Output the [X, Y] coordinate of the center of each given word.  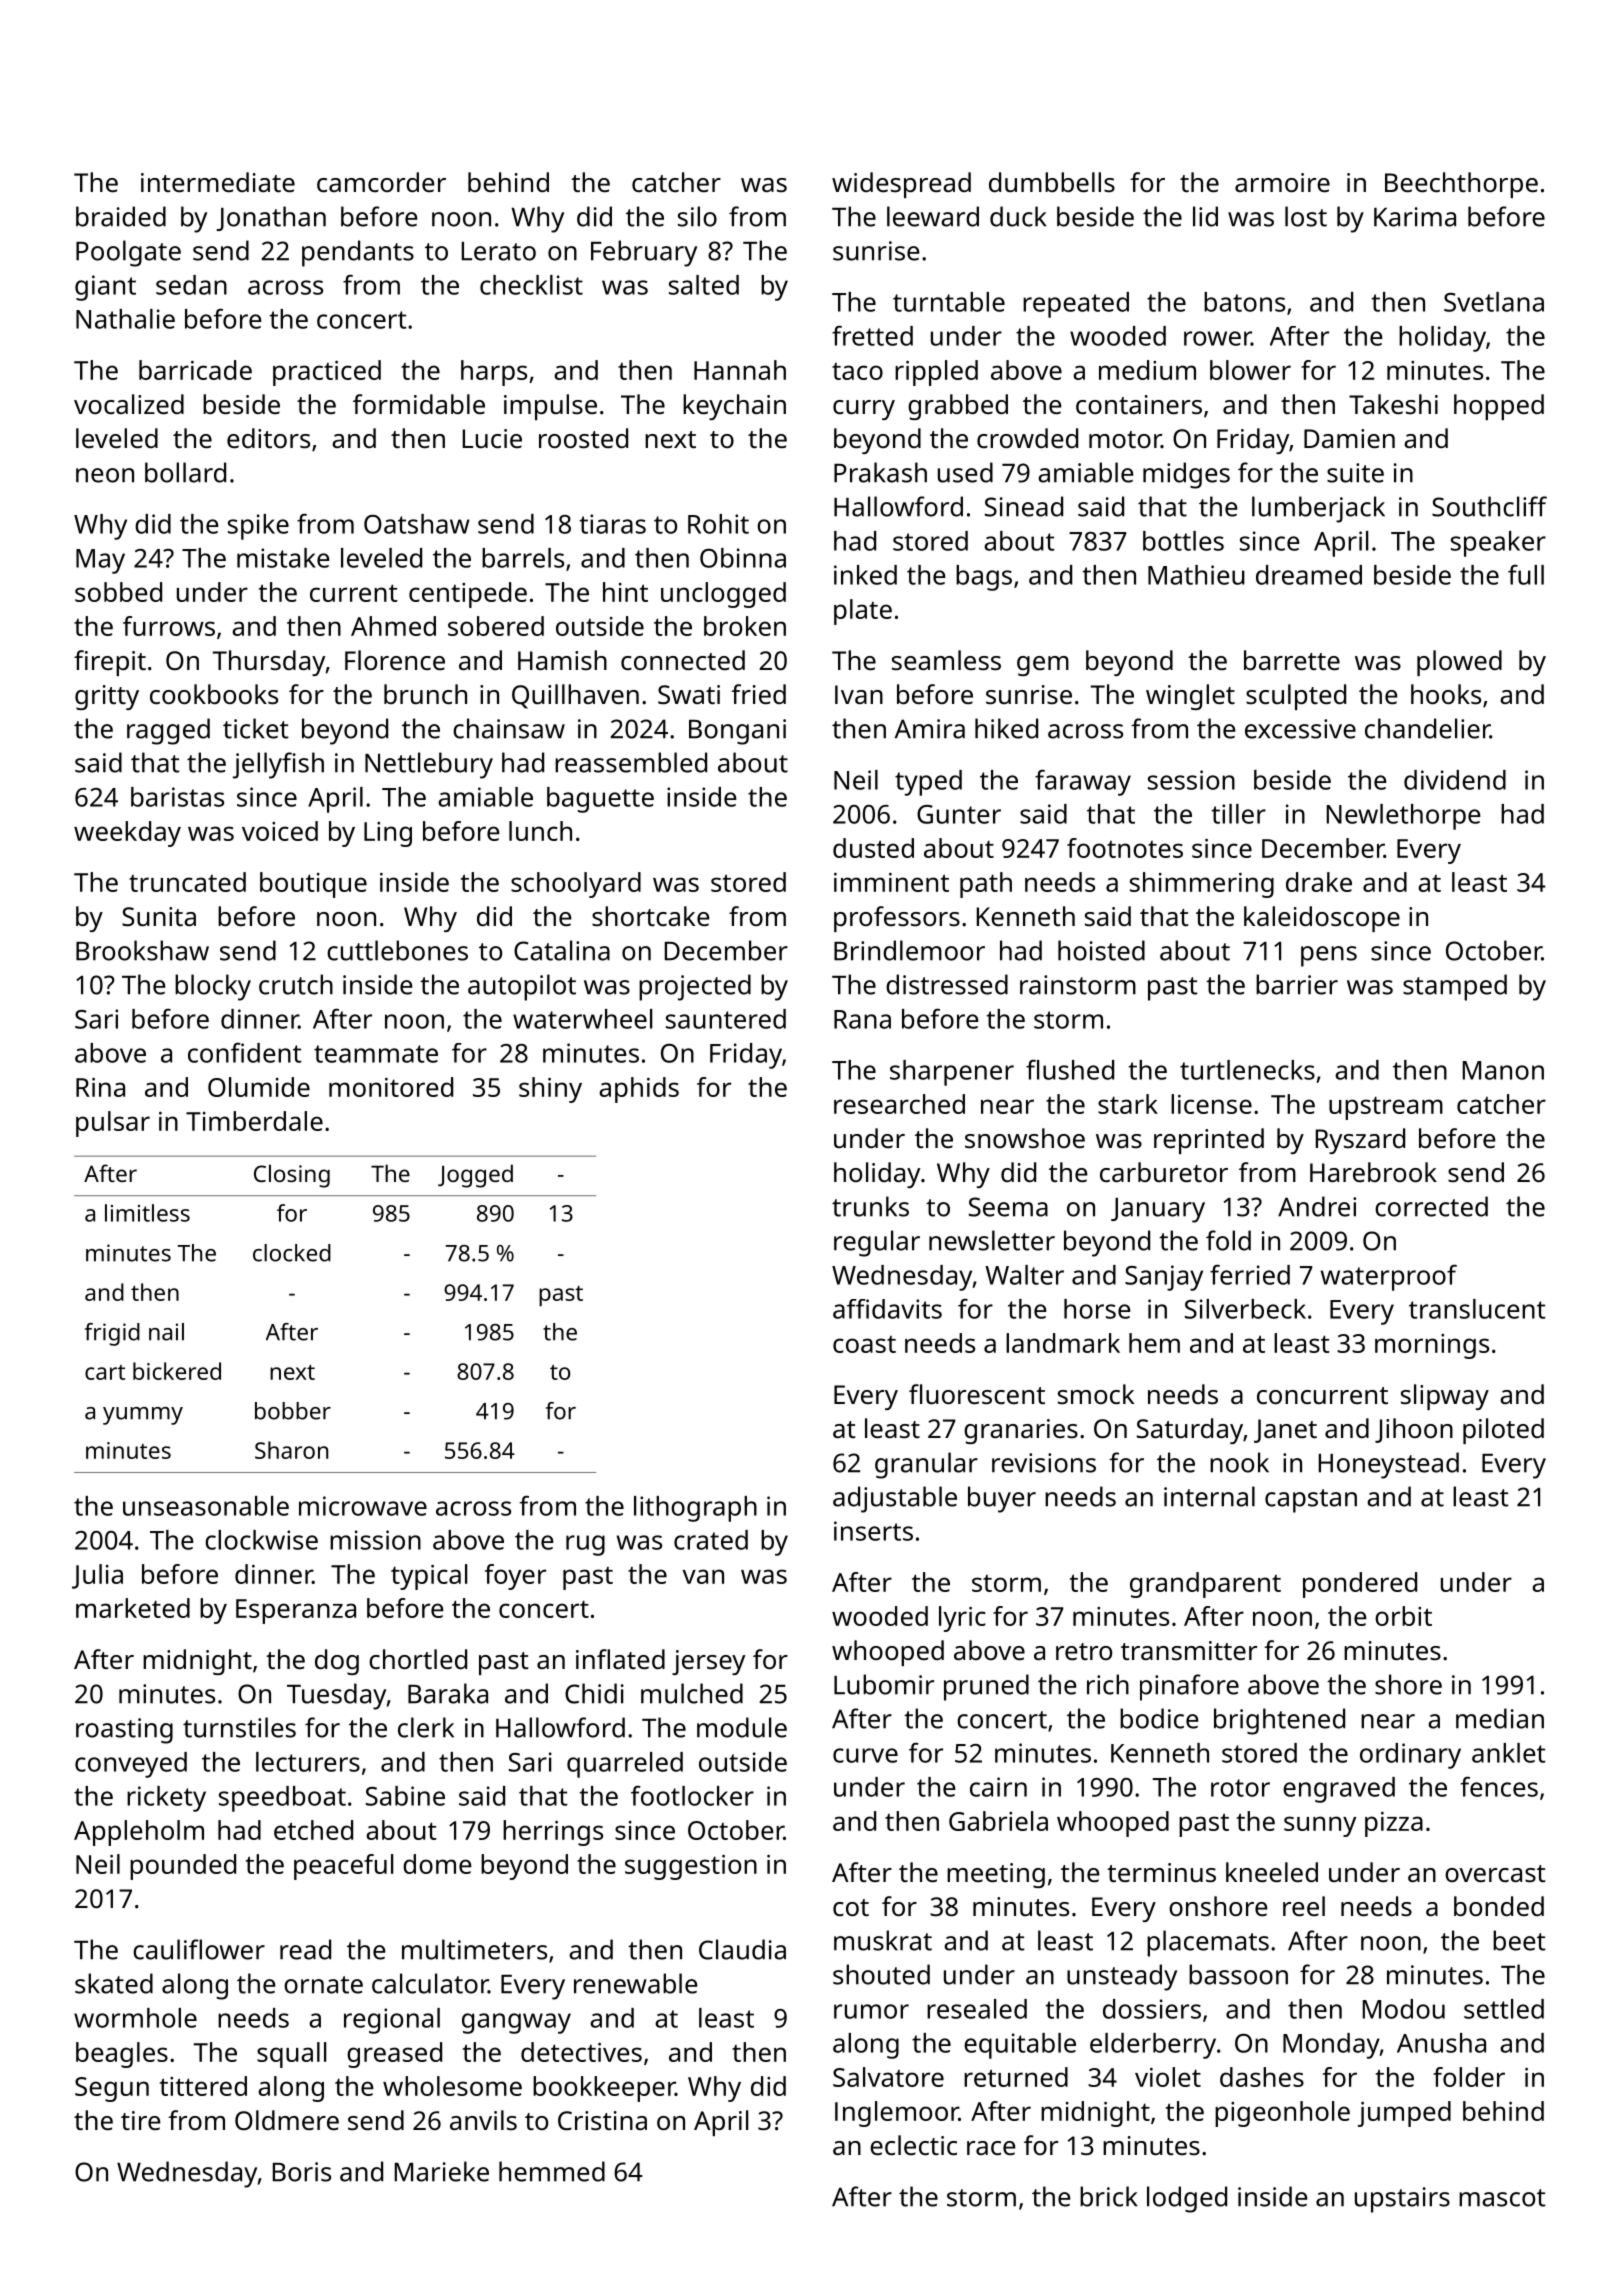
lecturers [308, 1762]
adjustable [895, 1499]
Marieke [442, 2171]
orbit [1403, 1616]
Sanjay [1164, 1278]
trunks [870, 1206]
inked [865, 575]
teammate [376, 1054]
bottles [1183, 541]
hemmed [552, 2171]
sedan [191, 285]
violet [1168, 2077]
